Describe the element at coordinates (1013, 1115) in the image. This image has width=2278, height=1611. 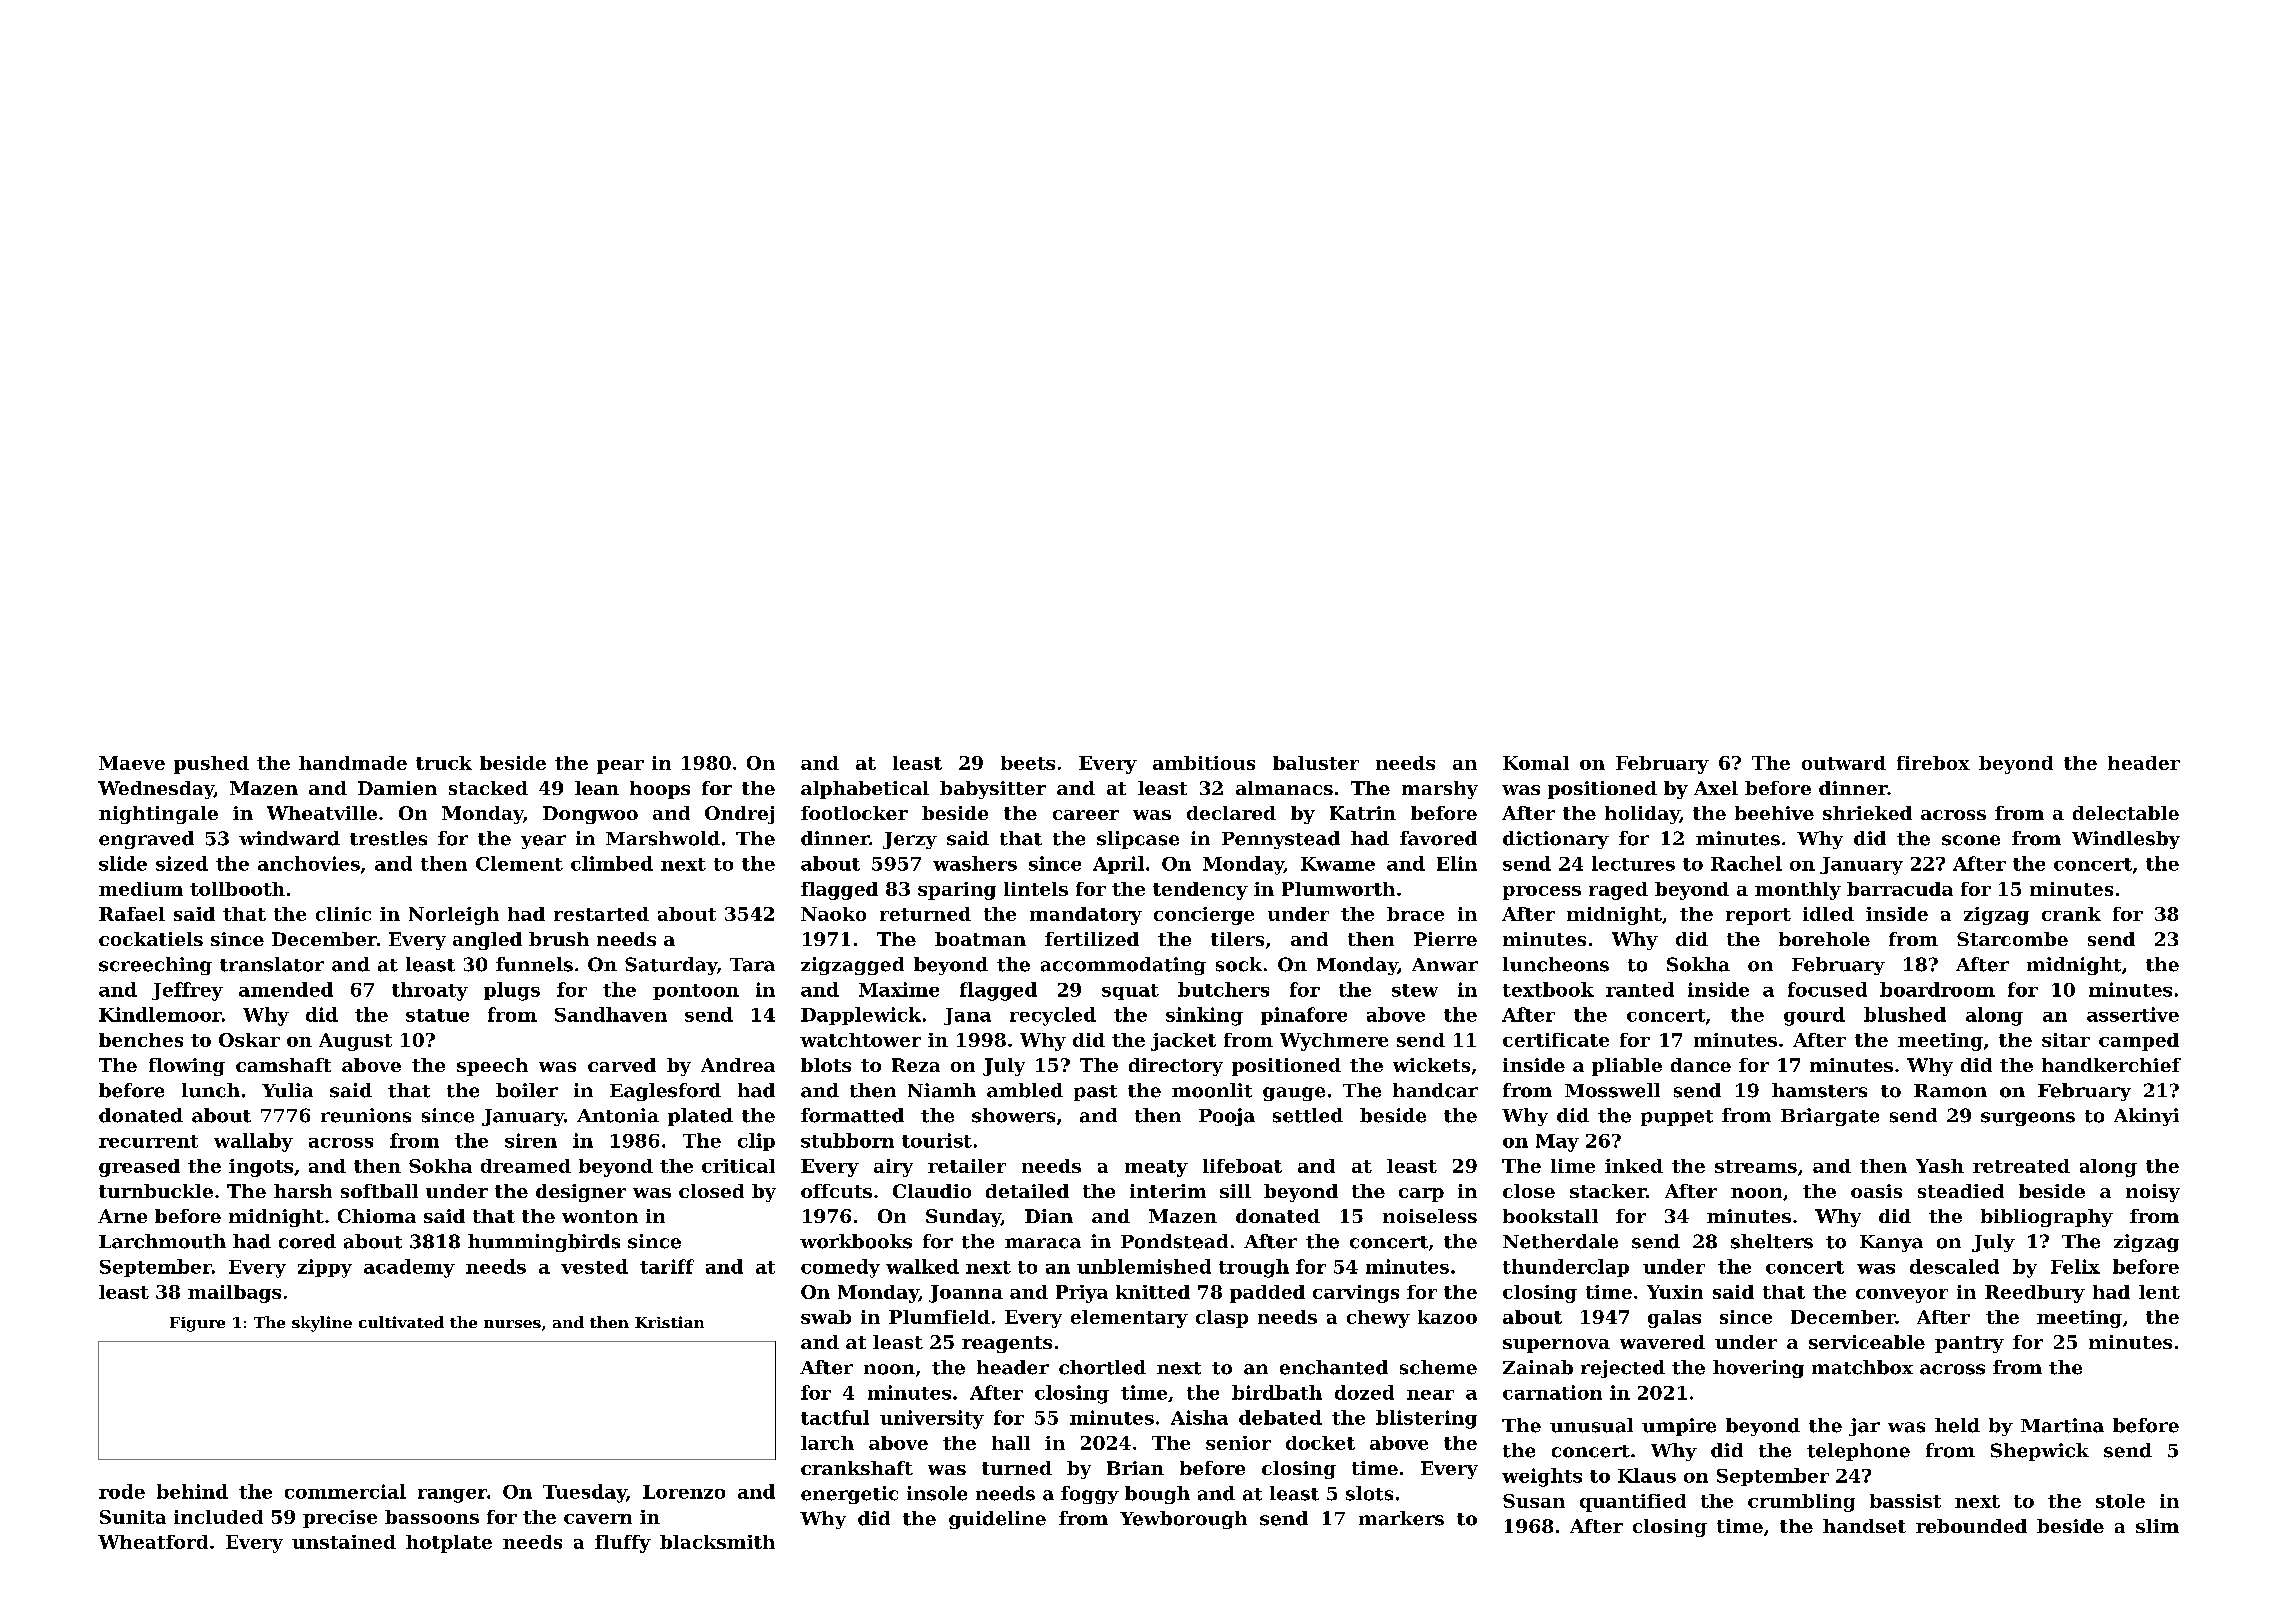
I see `showers` at that location.
